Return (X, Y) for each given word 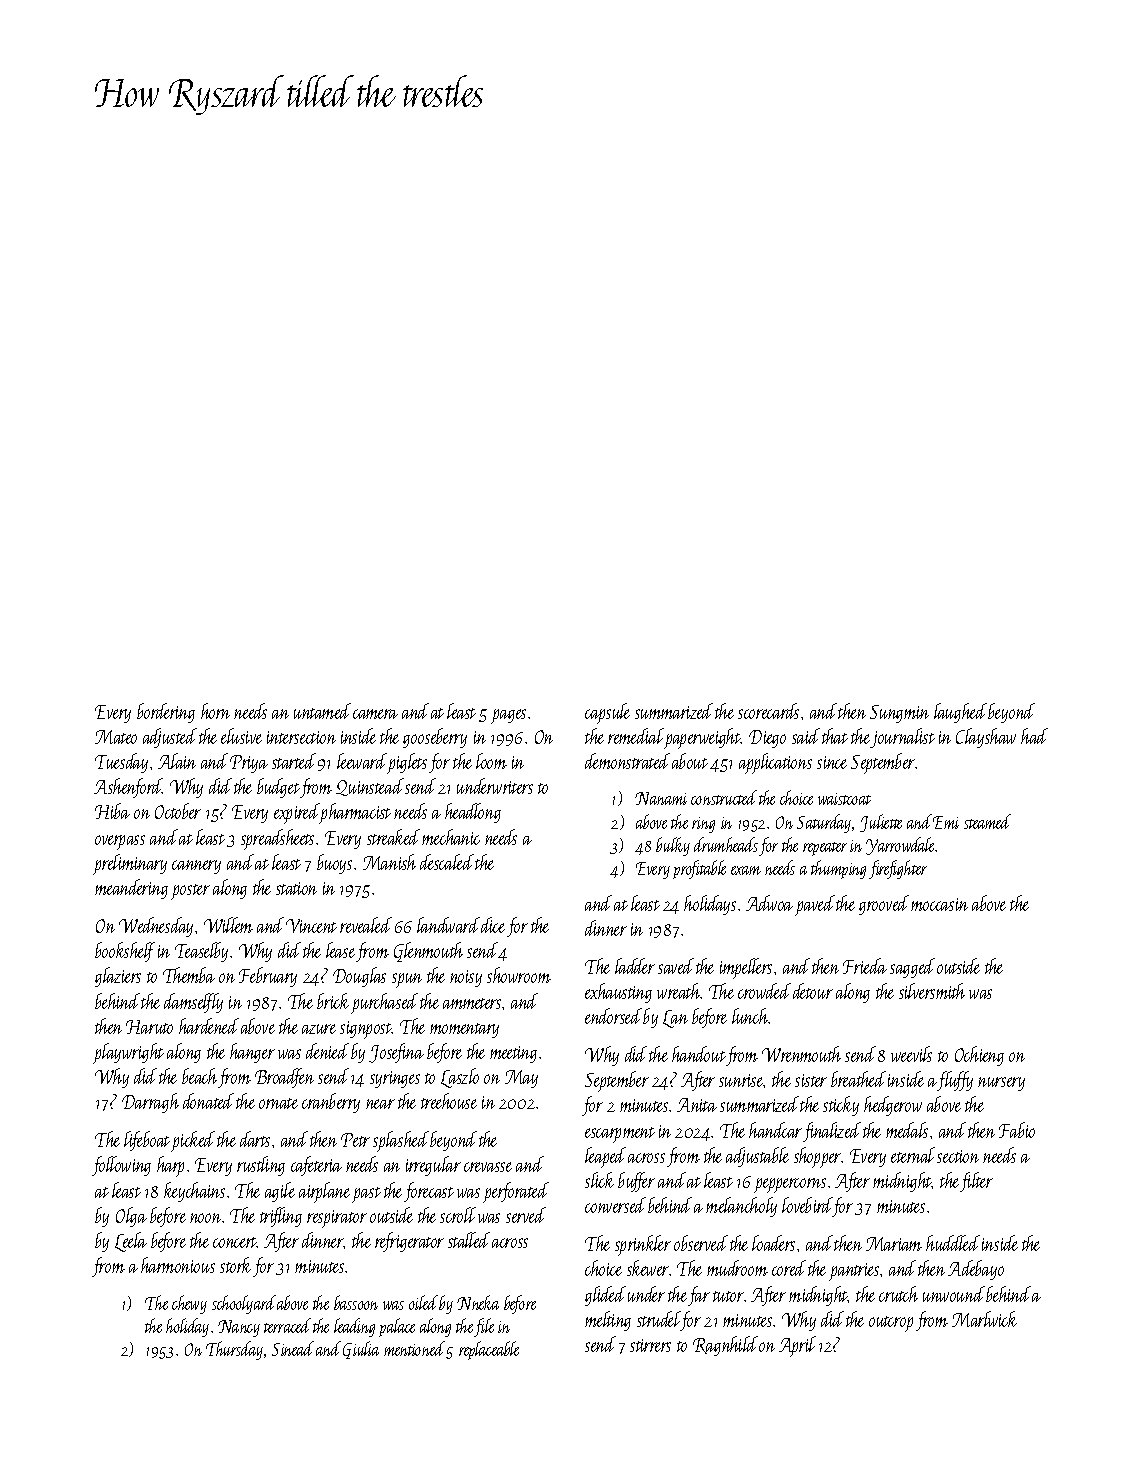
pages (508, 716)
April (797, 1346)
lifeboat (147, 1141)
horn (215, 711)
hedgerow (893, 1106)
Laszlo (460, 1078)
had (1034, 736)
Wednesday (156, 927)
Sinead (293, 1348)
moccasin (939, 904)
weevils (911, 1054)
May (521, 1079)
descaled (447, 862)
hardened (209, 1026)
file (484, 1327)
